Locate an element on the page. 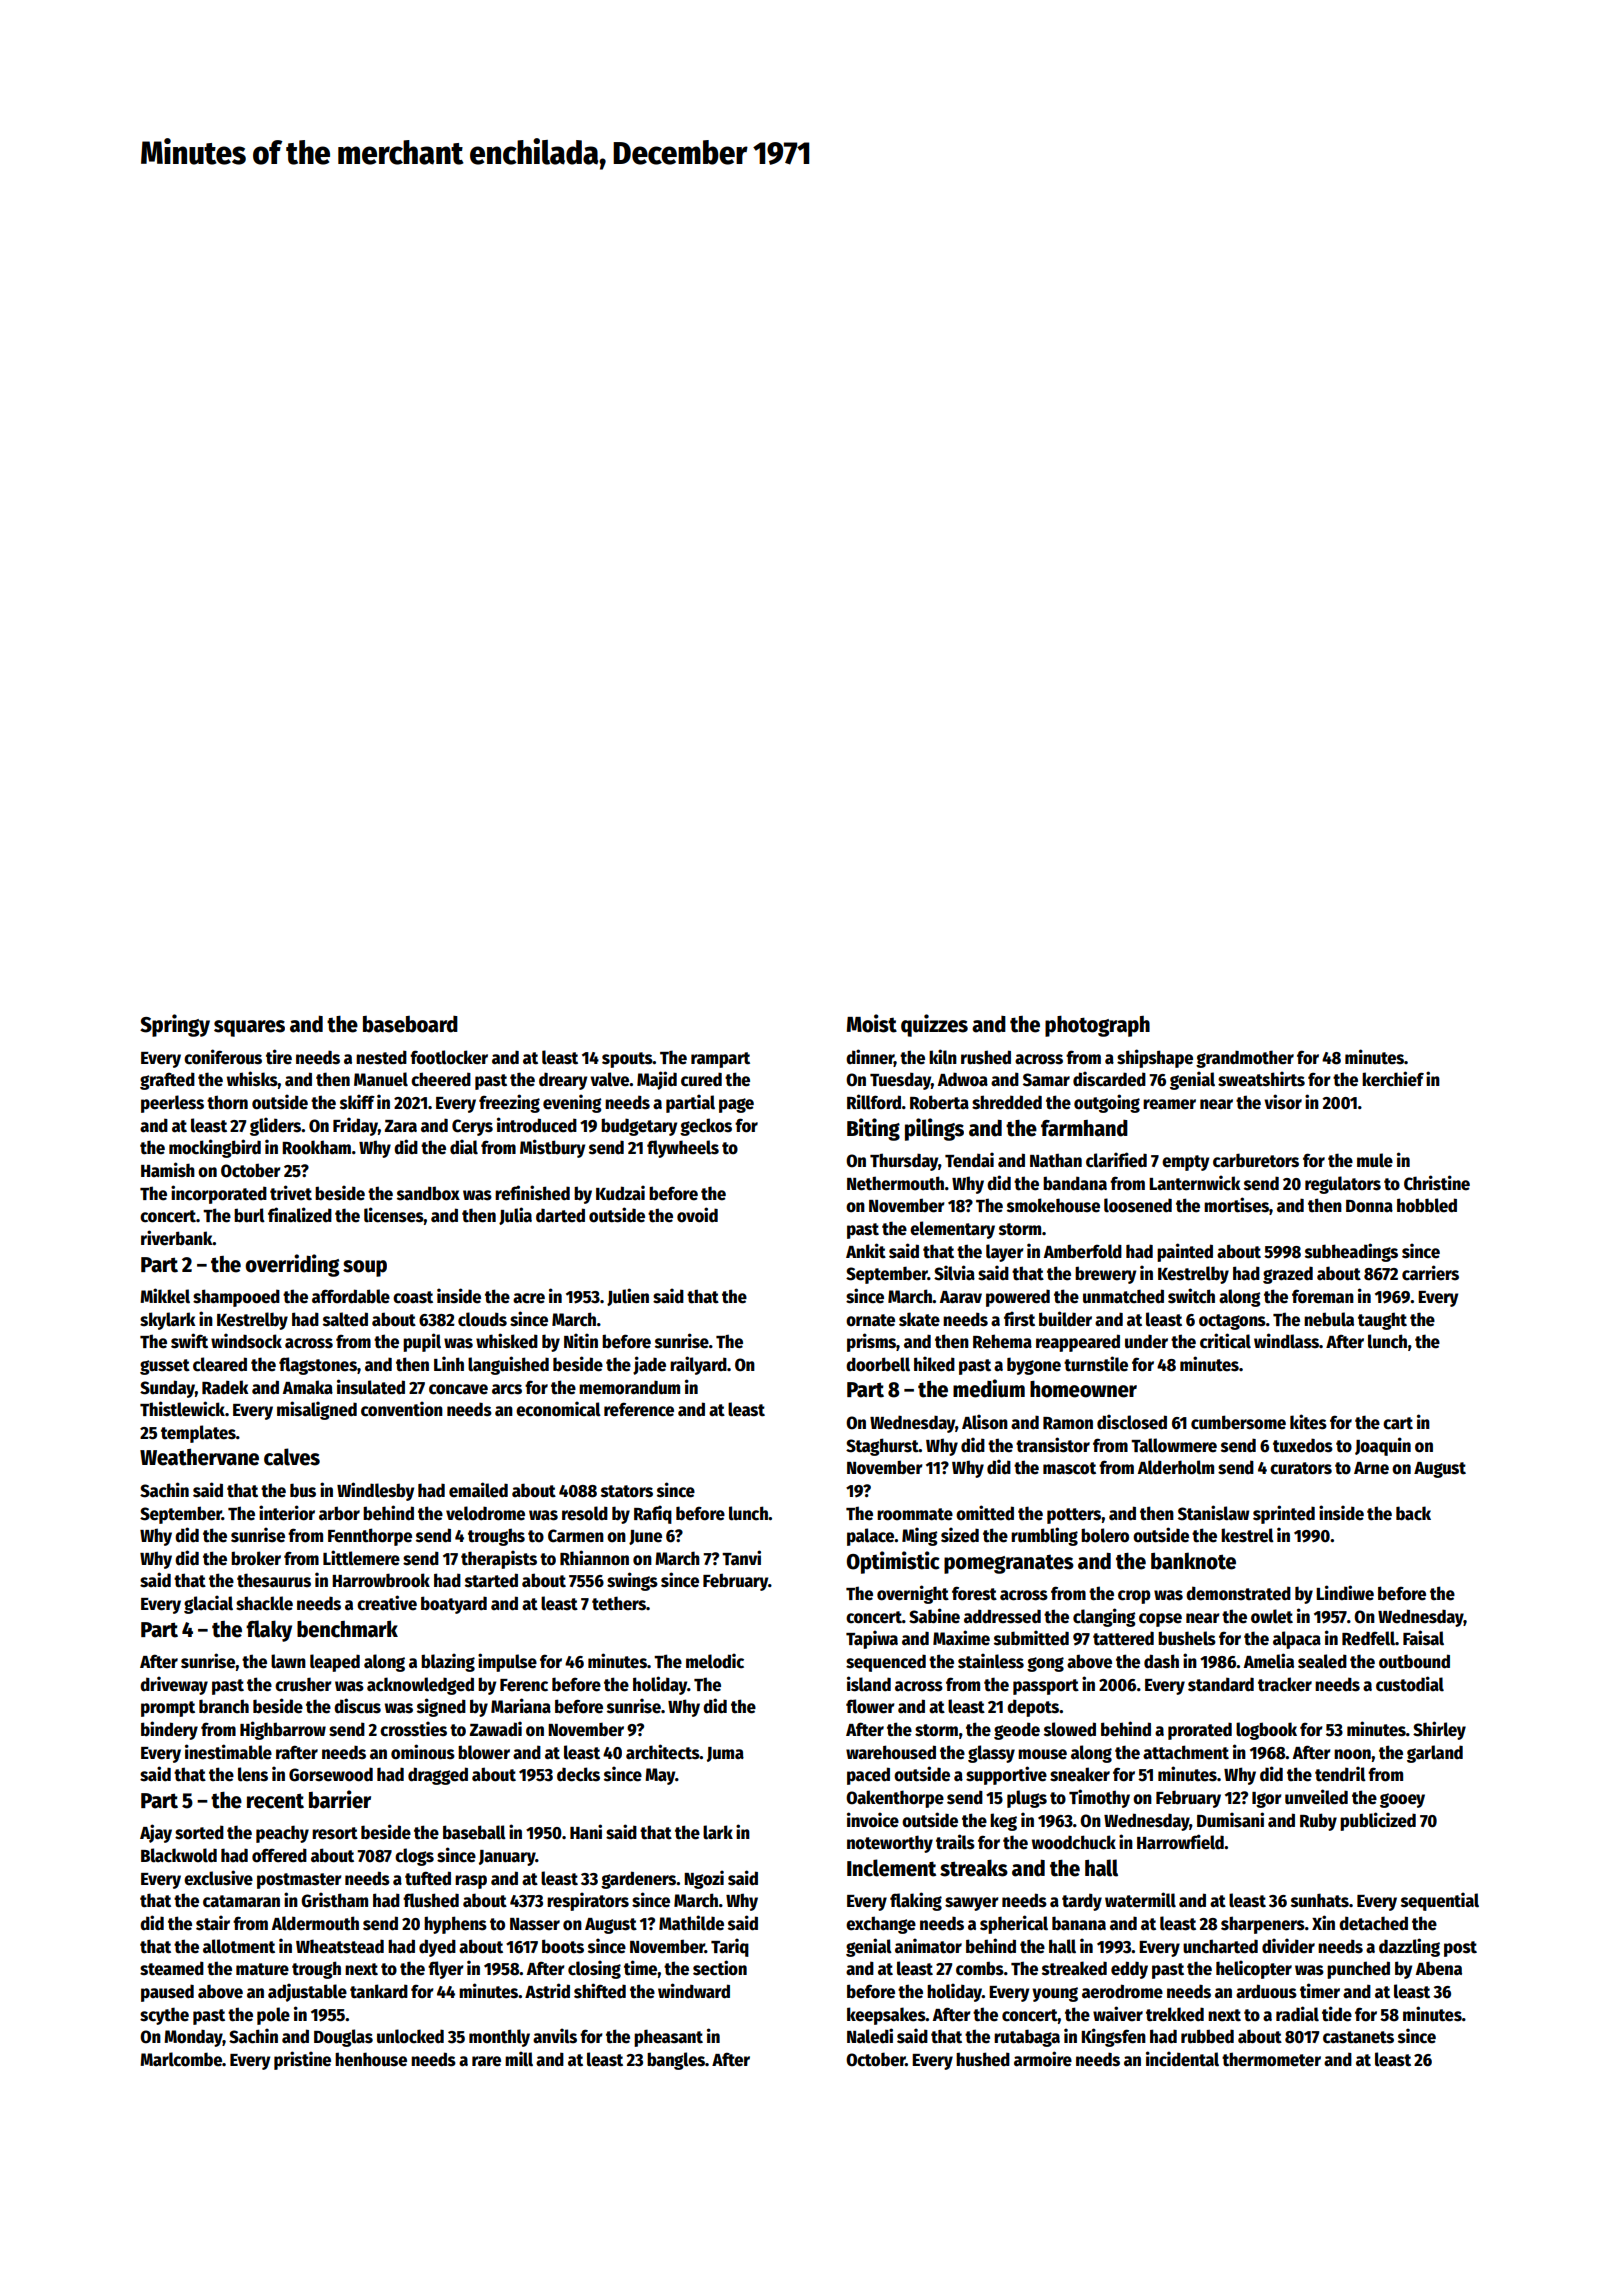  quizzes is located at coordinates (934, 1025).
